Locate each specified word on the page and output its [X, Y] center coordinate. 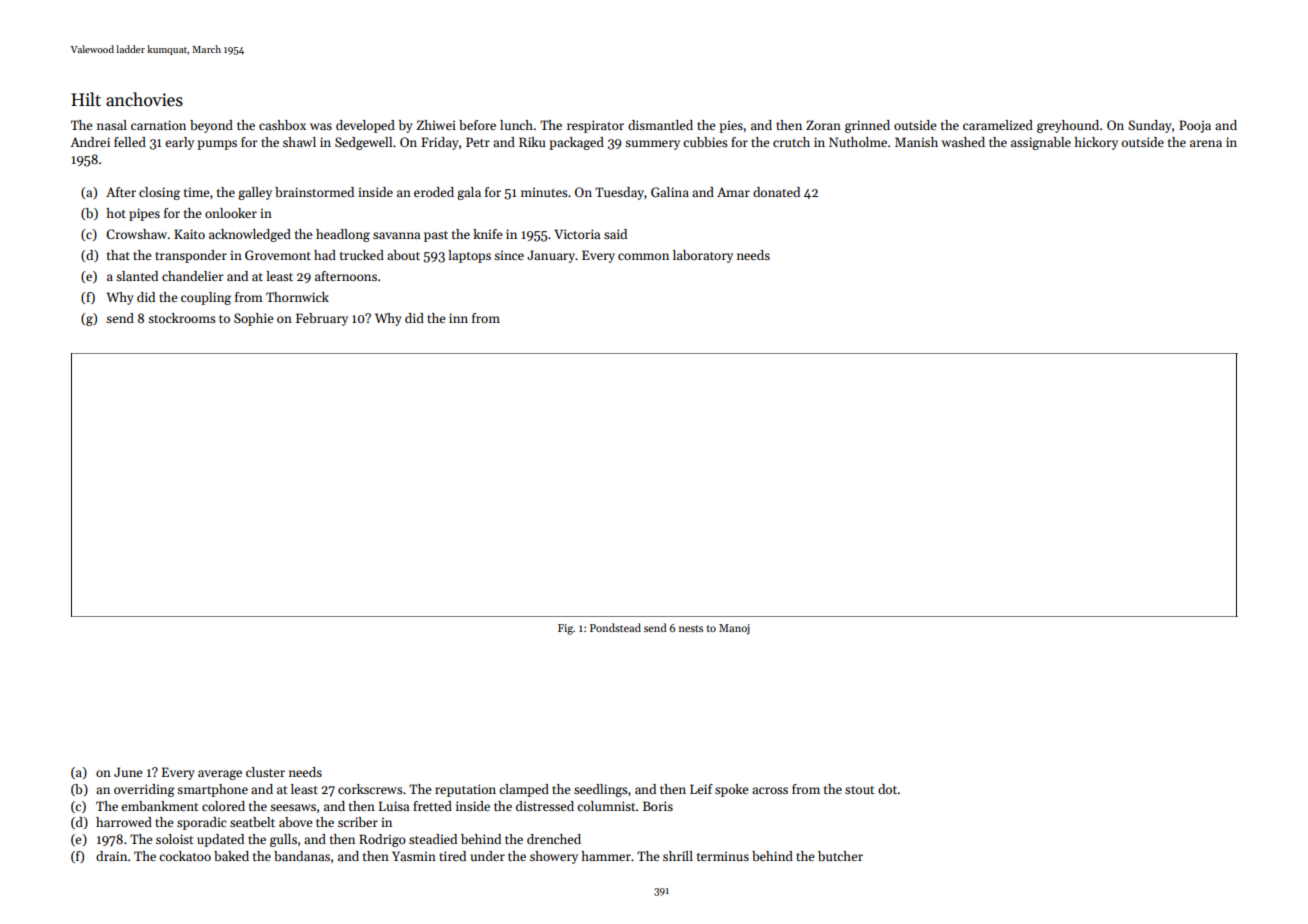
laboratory [703, 256]
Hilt [86, 99]
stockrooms [182, 318]
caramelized [998, 125]
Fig [565, 629]
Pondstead [615, 627]
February [322, 319]
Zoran [823, 125]
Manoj [734, 629]
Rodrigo [382, 840]
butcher [840, 856]
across [770, 790]
